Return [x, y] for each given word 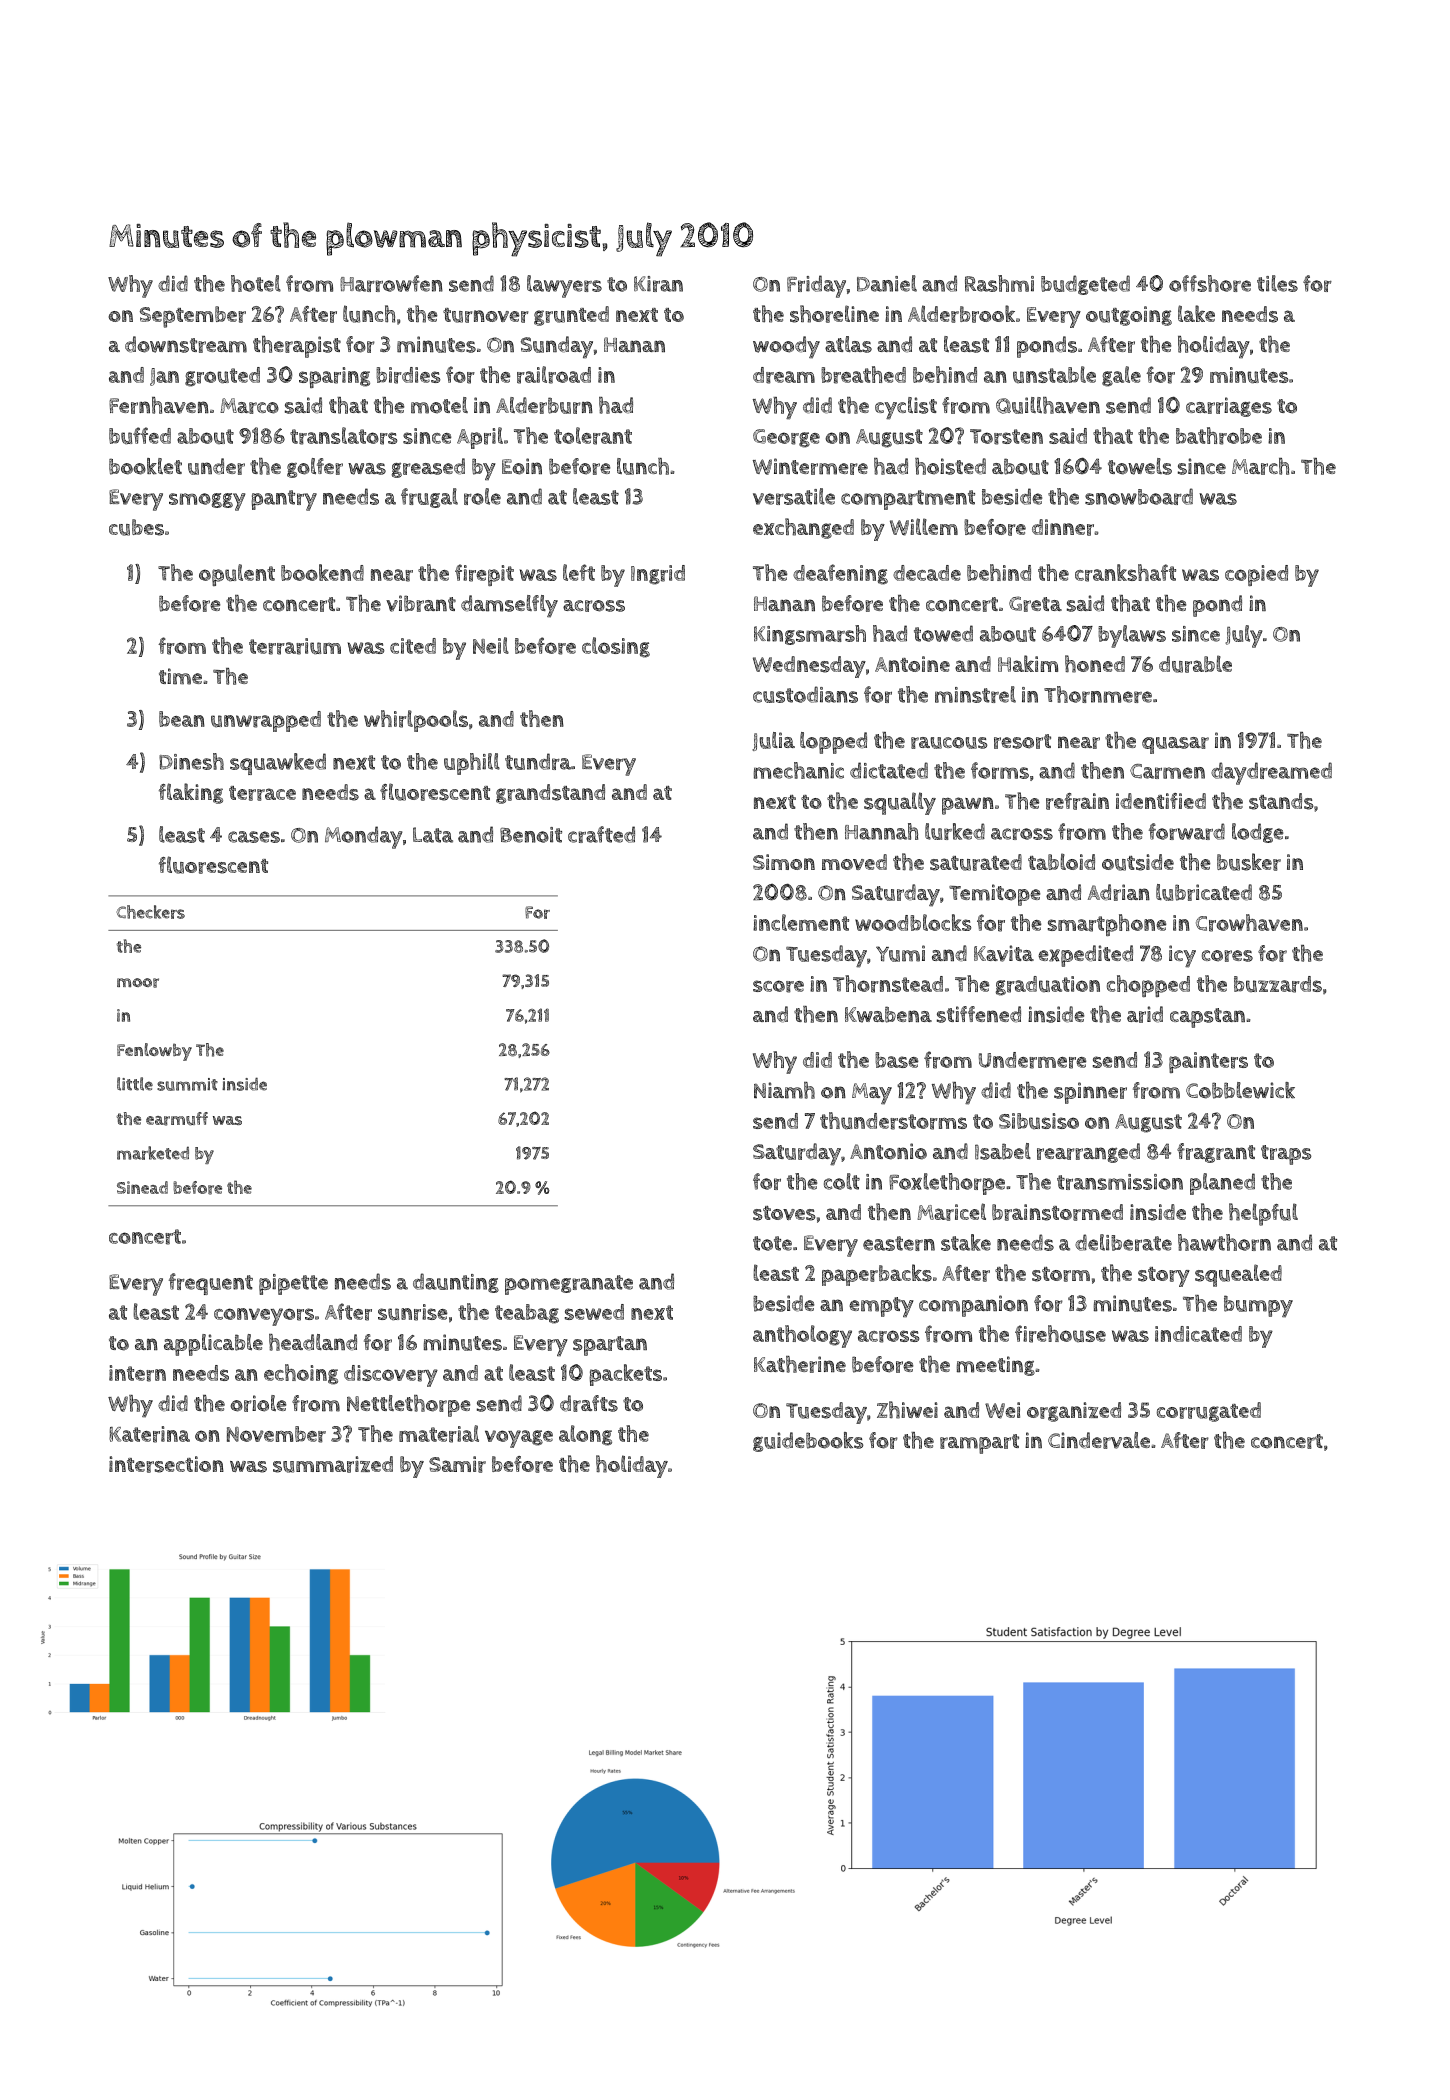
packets [625, 1375]
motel [439, 405]
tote [772, 1243]
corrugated [1209, 1412]
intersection [166, 1464]
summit [187, 1084]
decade [927, 573]
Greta [1035, 604]
